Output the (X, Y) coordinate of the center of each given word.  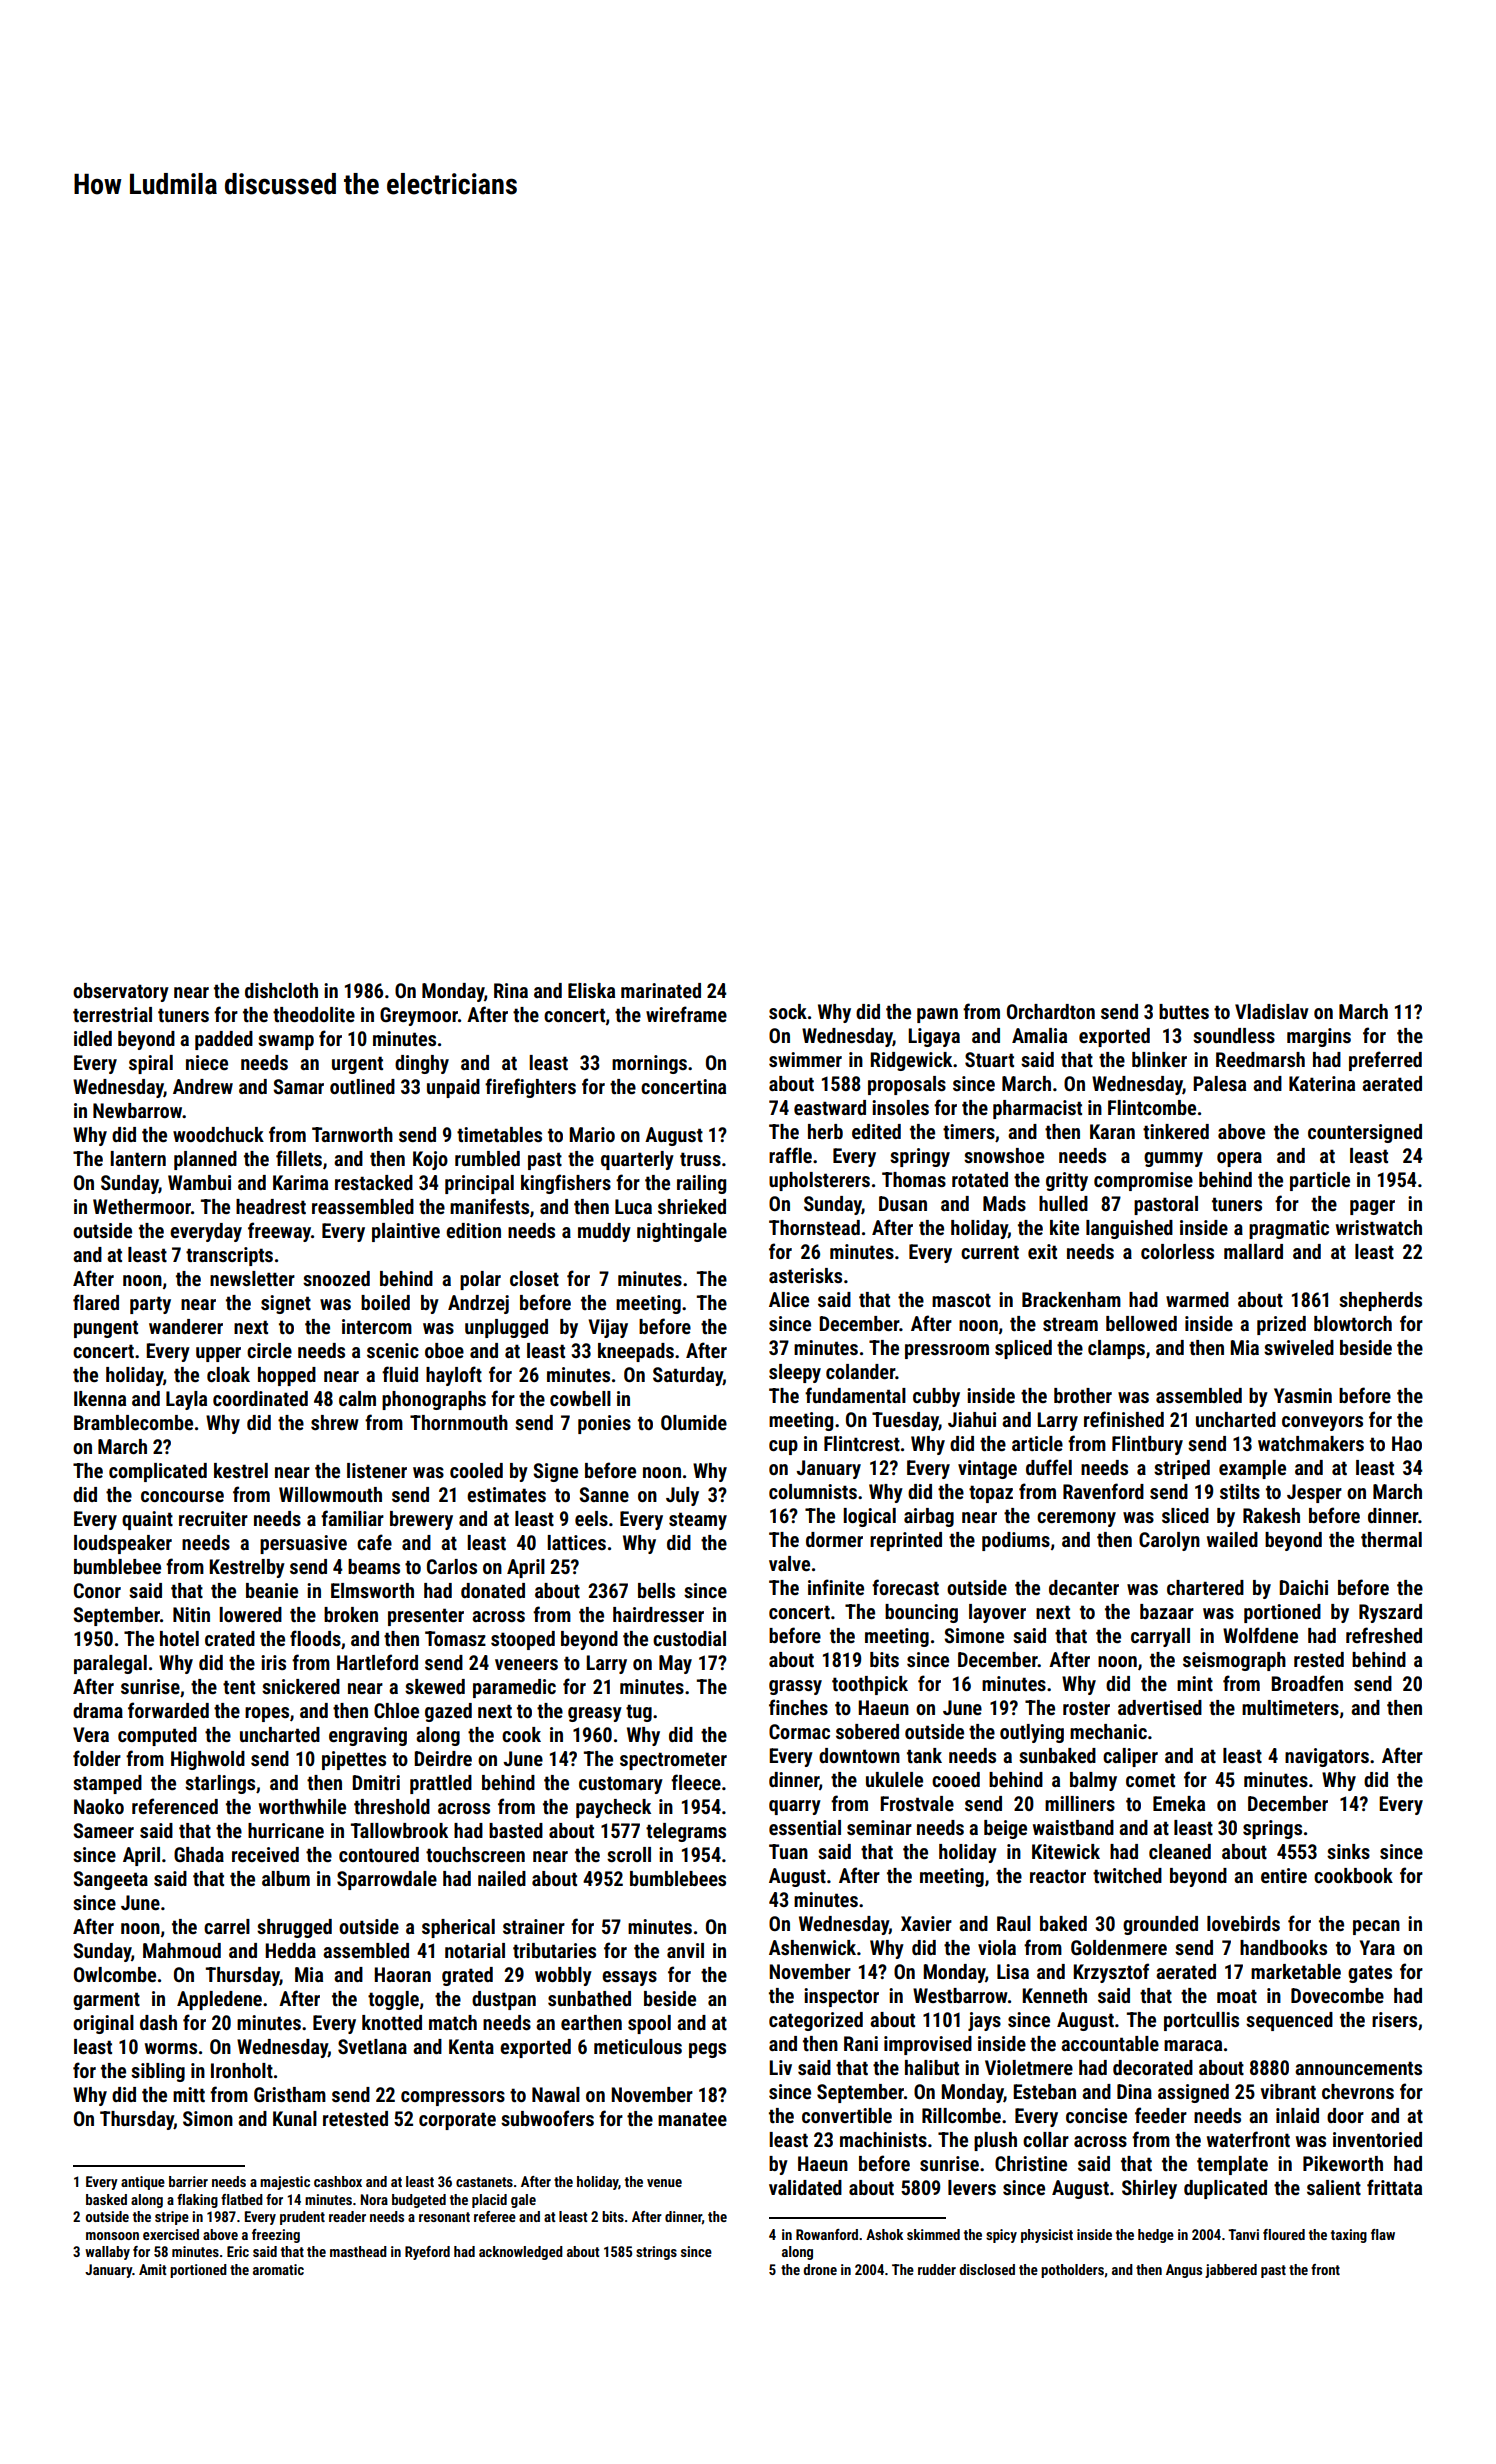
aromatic (278, 2269)
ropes (267, 1714)
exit (1042, 1251)
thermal (1391, 1539)
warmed (1197, 1299)
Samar (298, 1086)
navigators (1327, 1757)
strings (656, 2253)
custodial (689, 1638)
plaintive (406, 1232)
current (990, 1252)
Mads (1004, 1203)
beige (1005, 1829)
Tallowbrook (399, 1830)
